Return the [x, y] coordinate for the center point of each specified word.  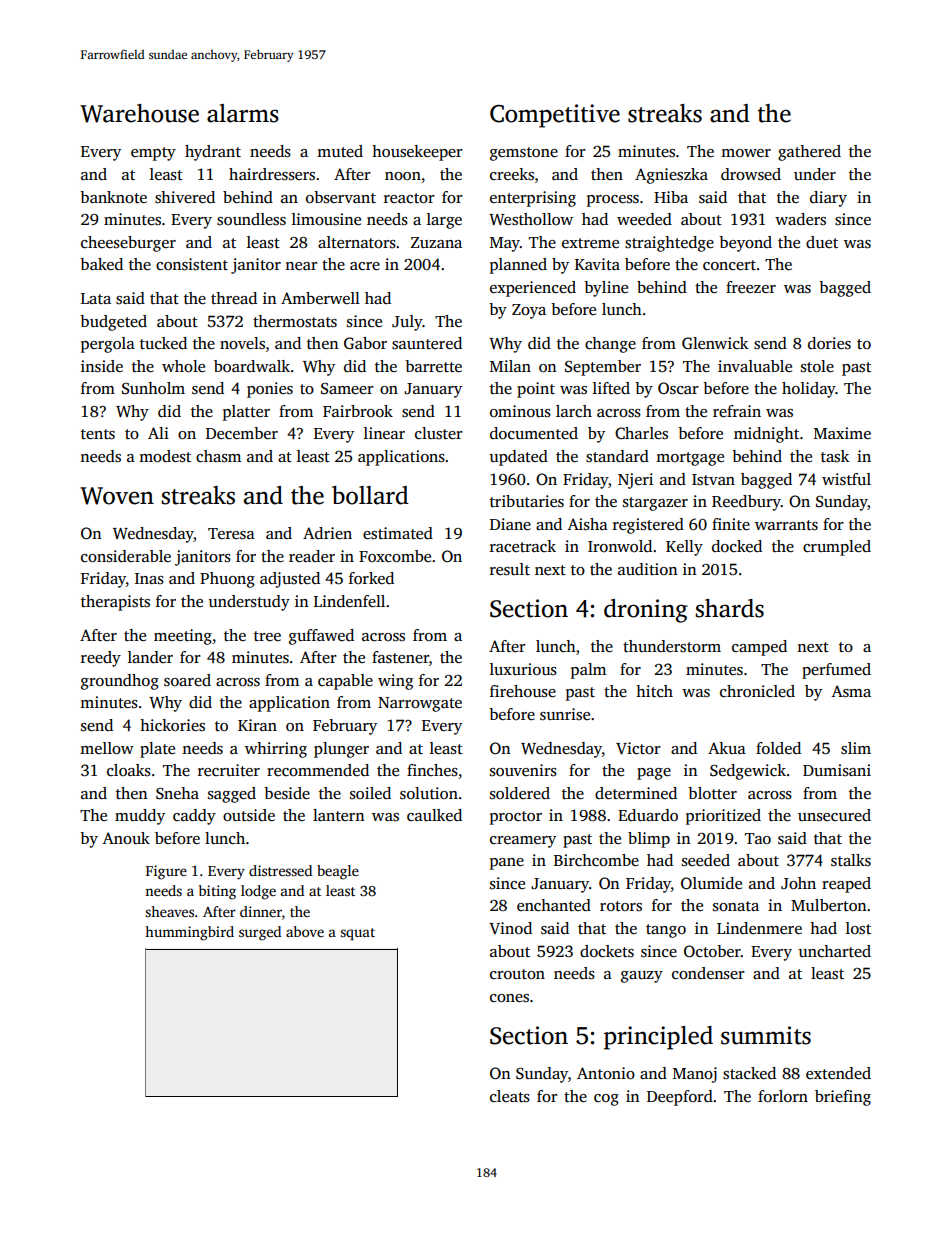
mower [746, 153]
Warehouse [139, 113]
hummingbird [189, 933]
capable [345, 682]
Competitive [555, 116]
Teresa [231, 534]
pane [507, 864]
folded [778, 748]
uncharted [835, 951]
